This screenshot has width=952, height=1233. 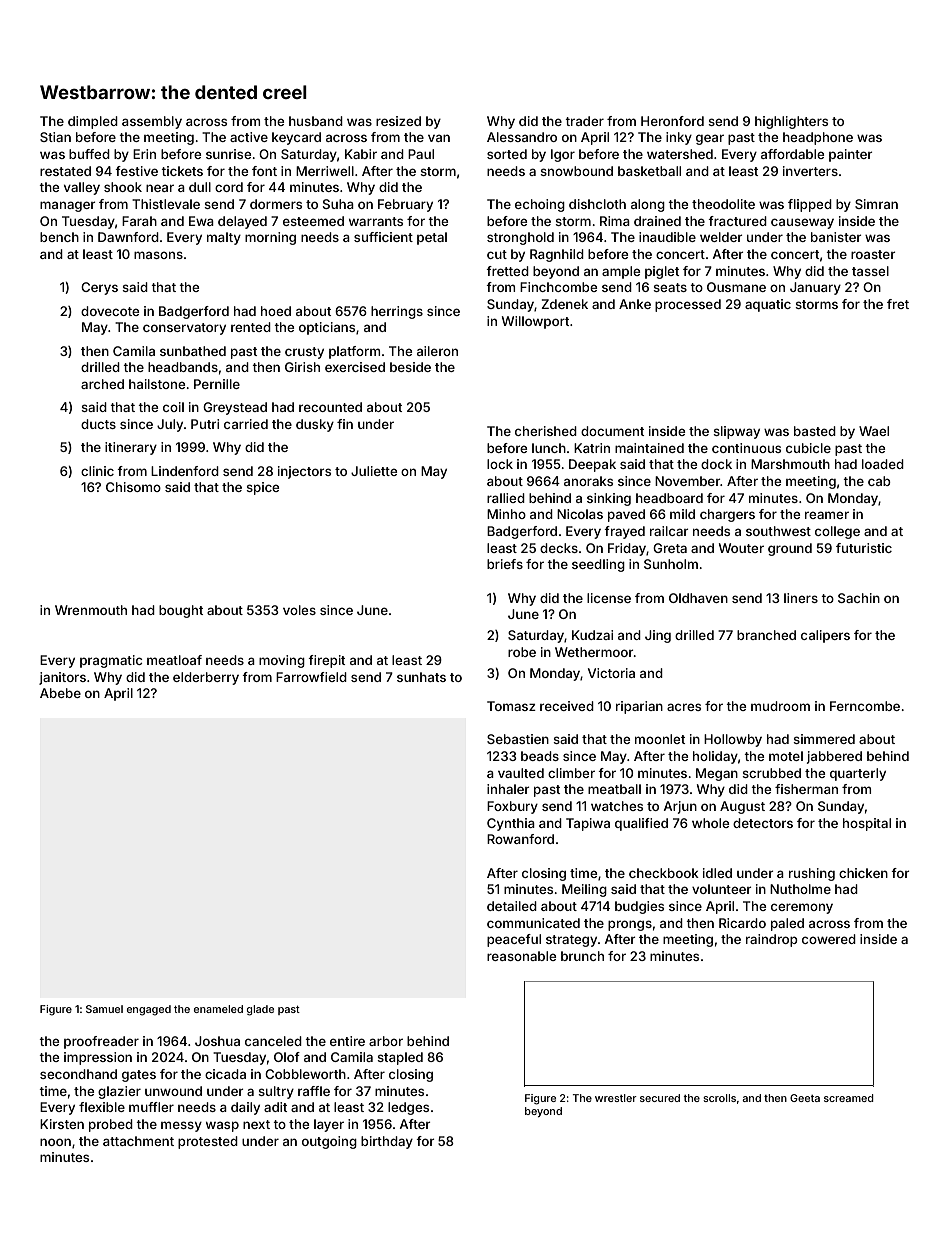 What do you see at coordinates (505, 564) in the screenshot?
I see `briefs` at bounding box center [505, 564].
